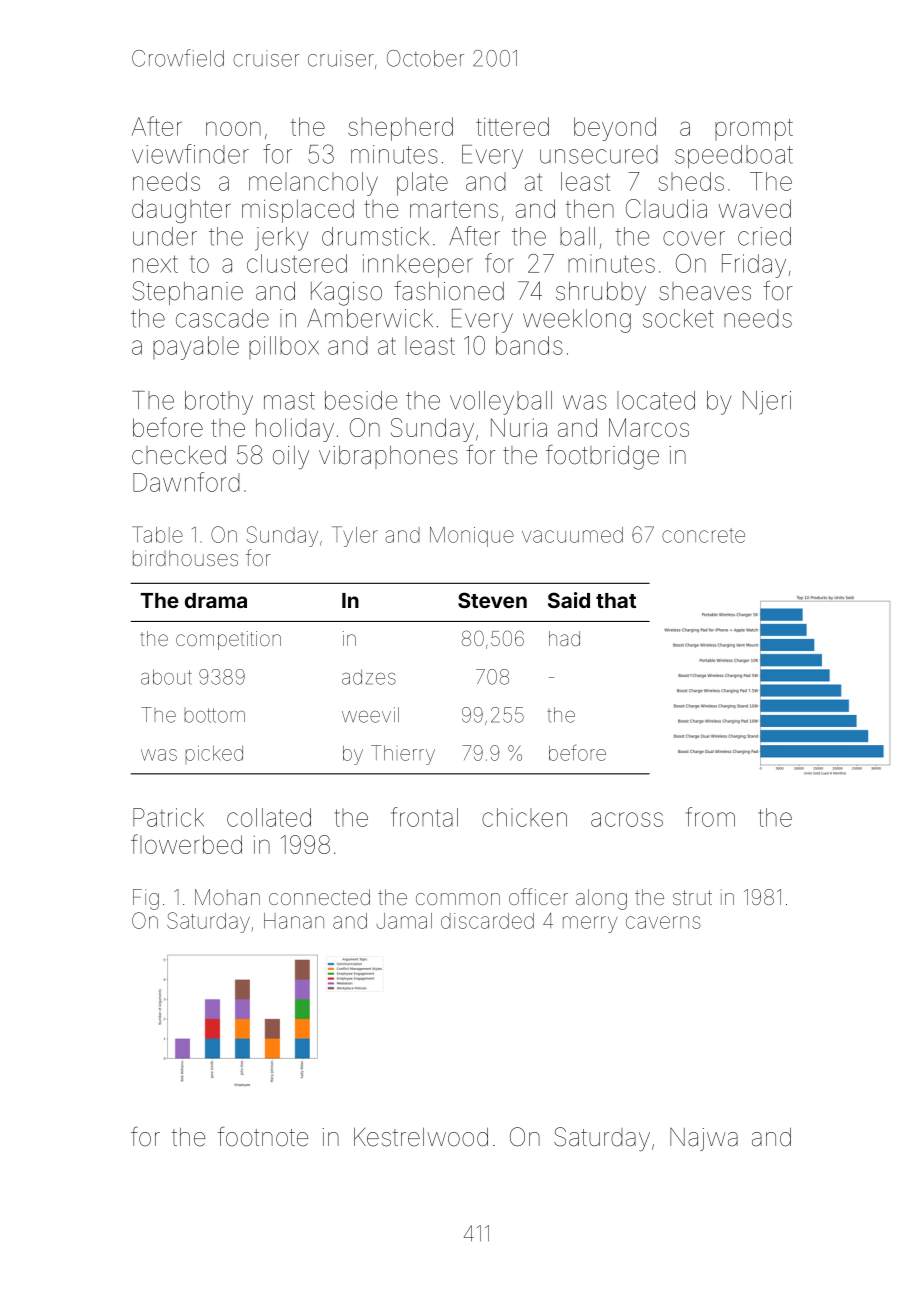 Image resolution: width=924 pixels, height=1311 pixels. Describe the element at coordinates (168, 817) in the screenshot. I see `Patrick` at that location.
